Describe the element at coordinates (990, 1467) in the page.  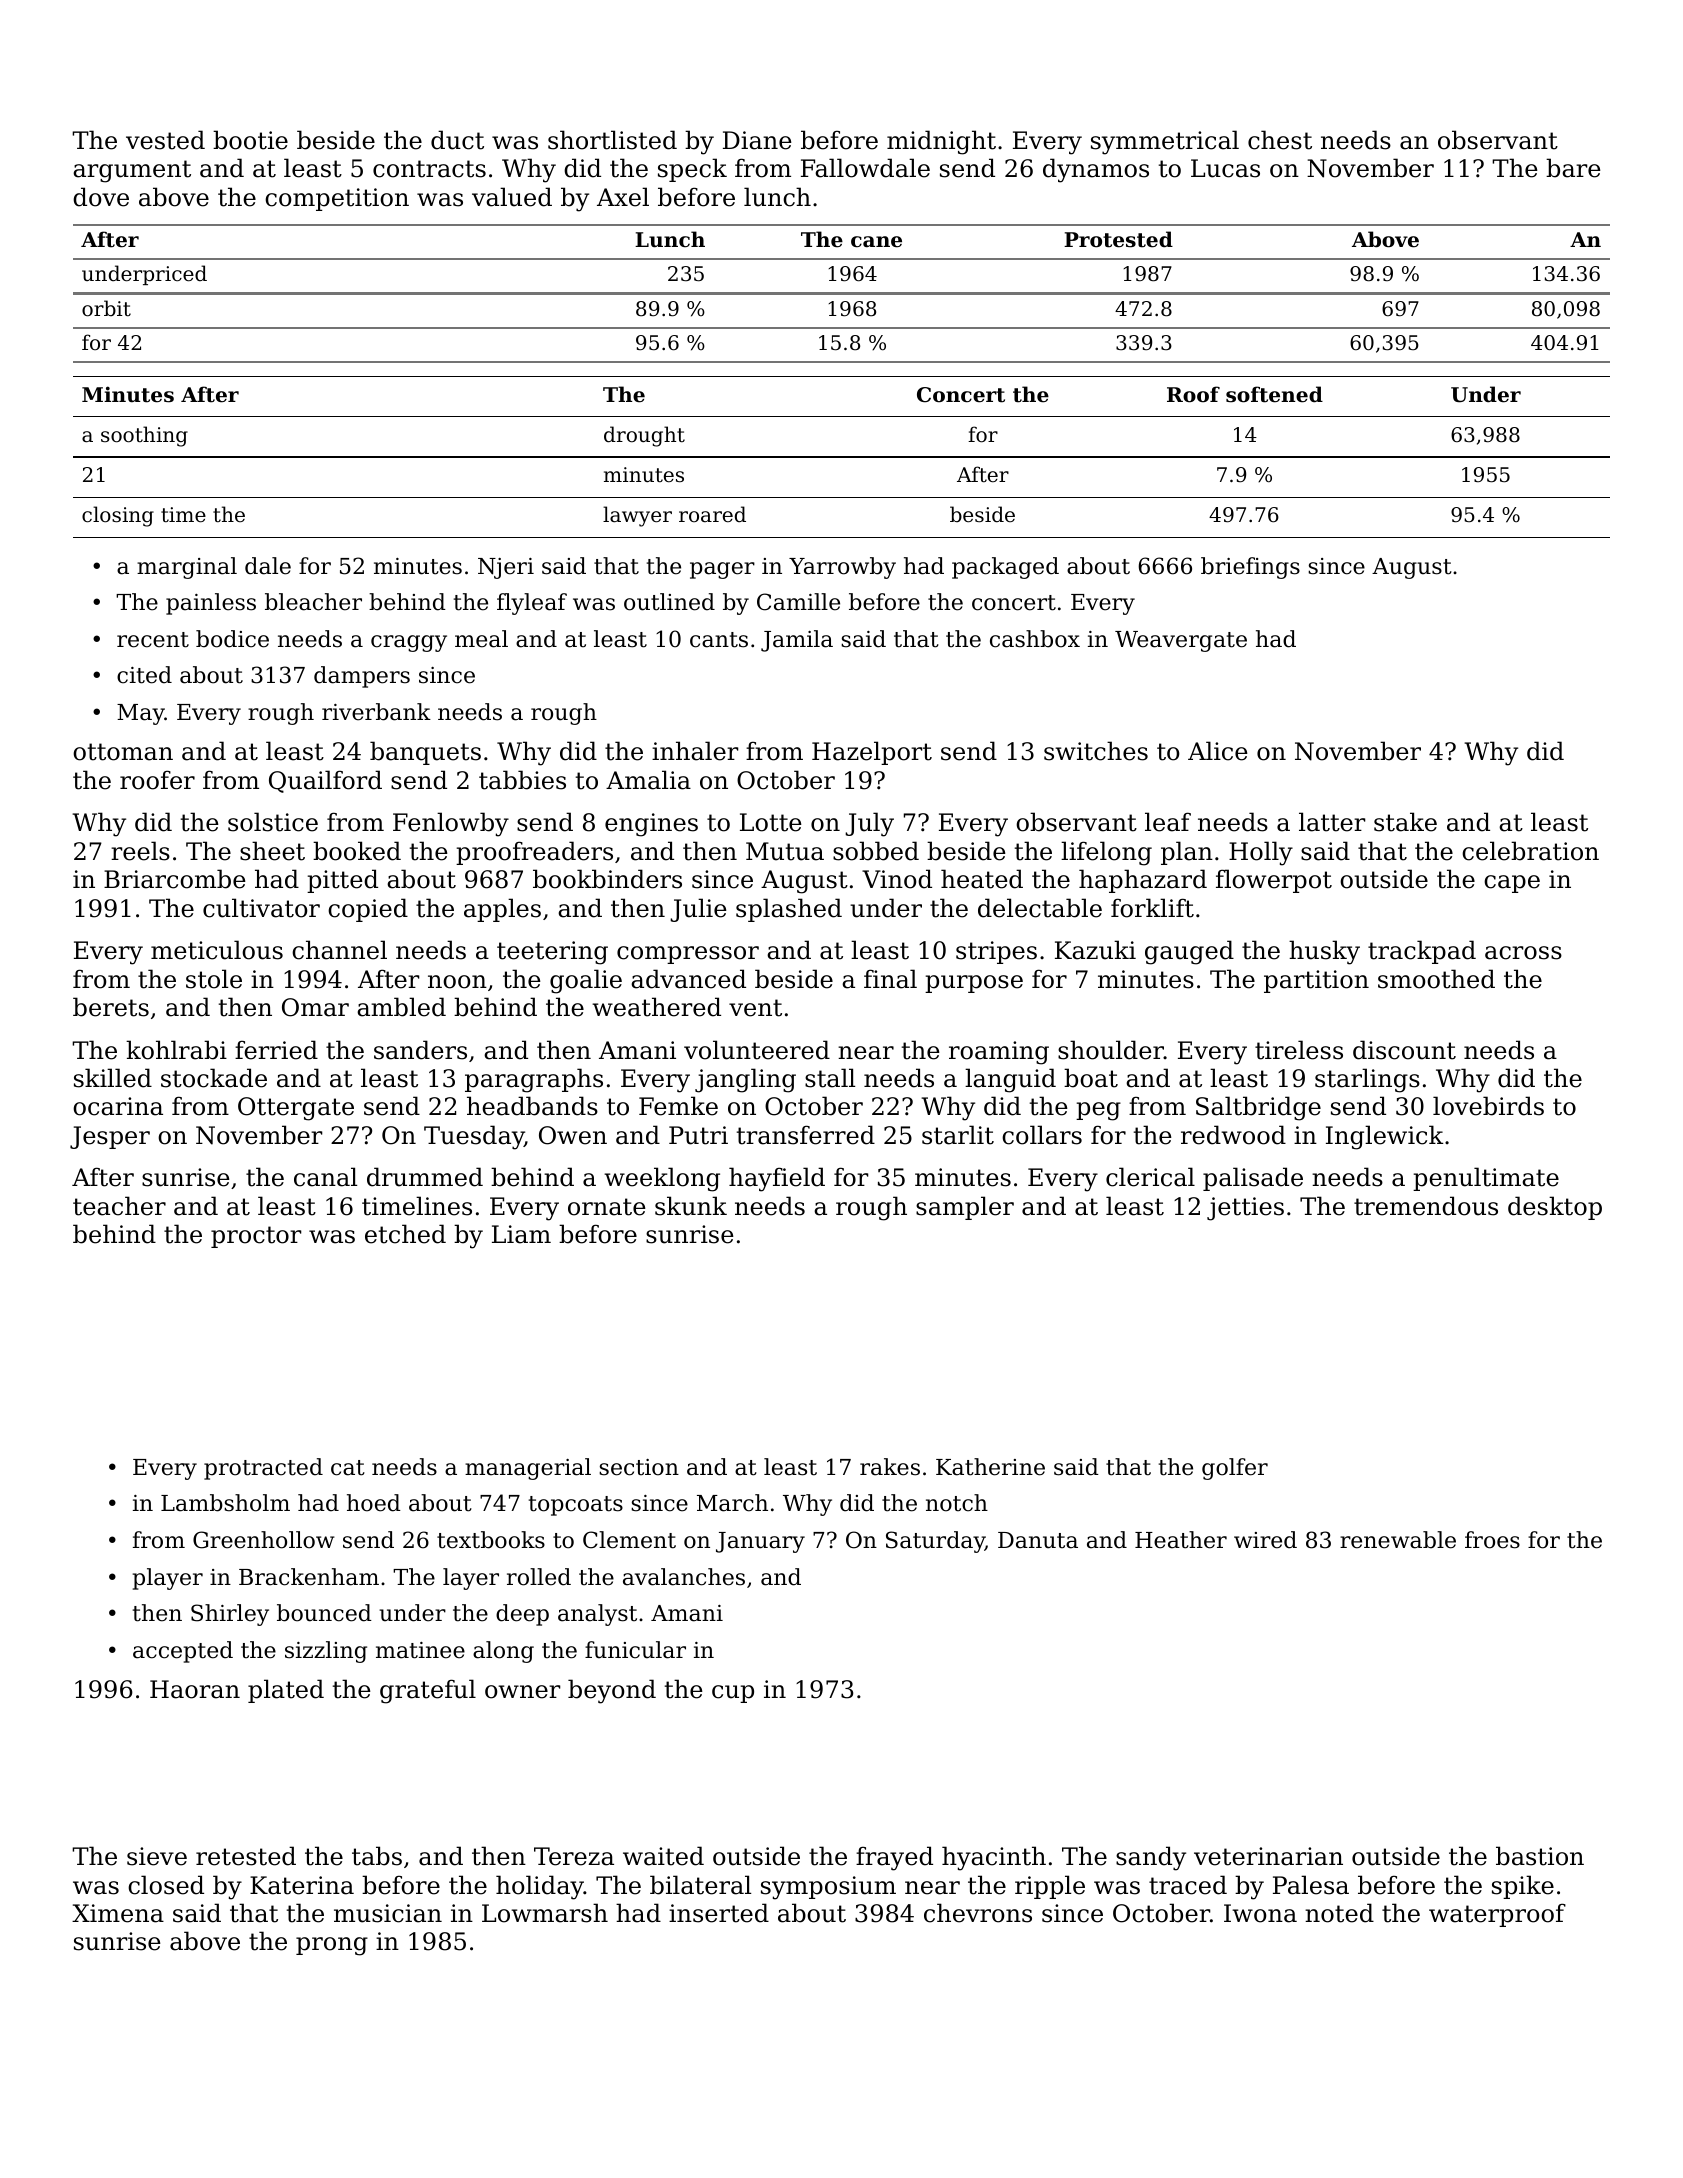
I see `Katherine` at that location.
